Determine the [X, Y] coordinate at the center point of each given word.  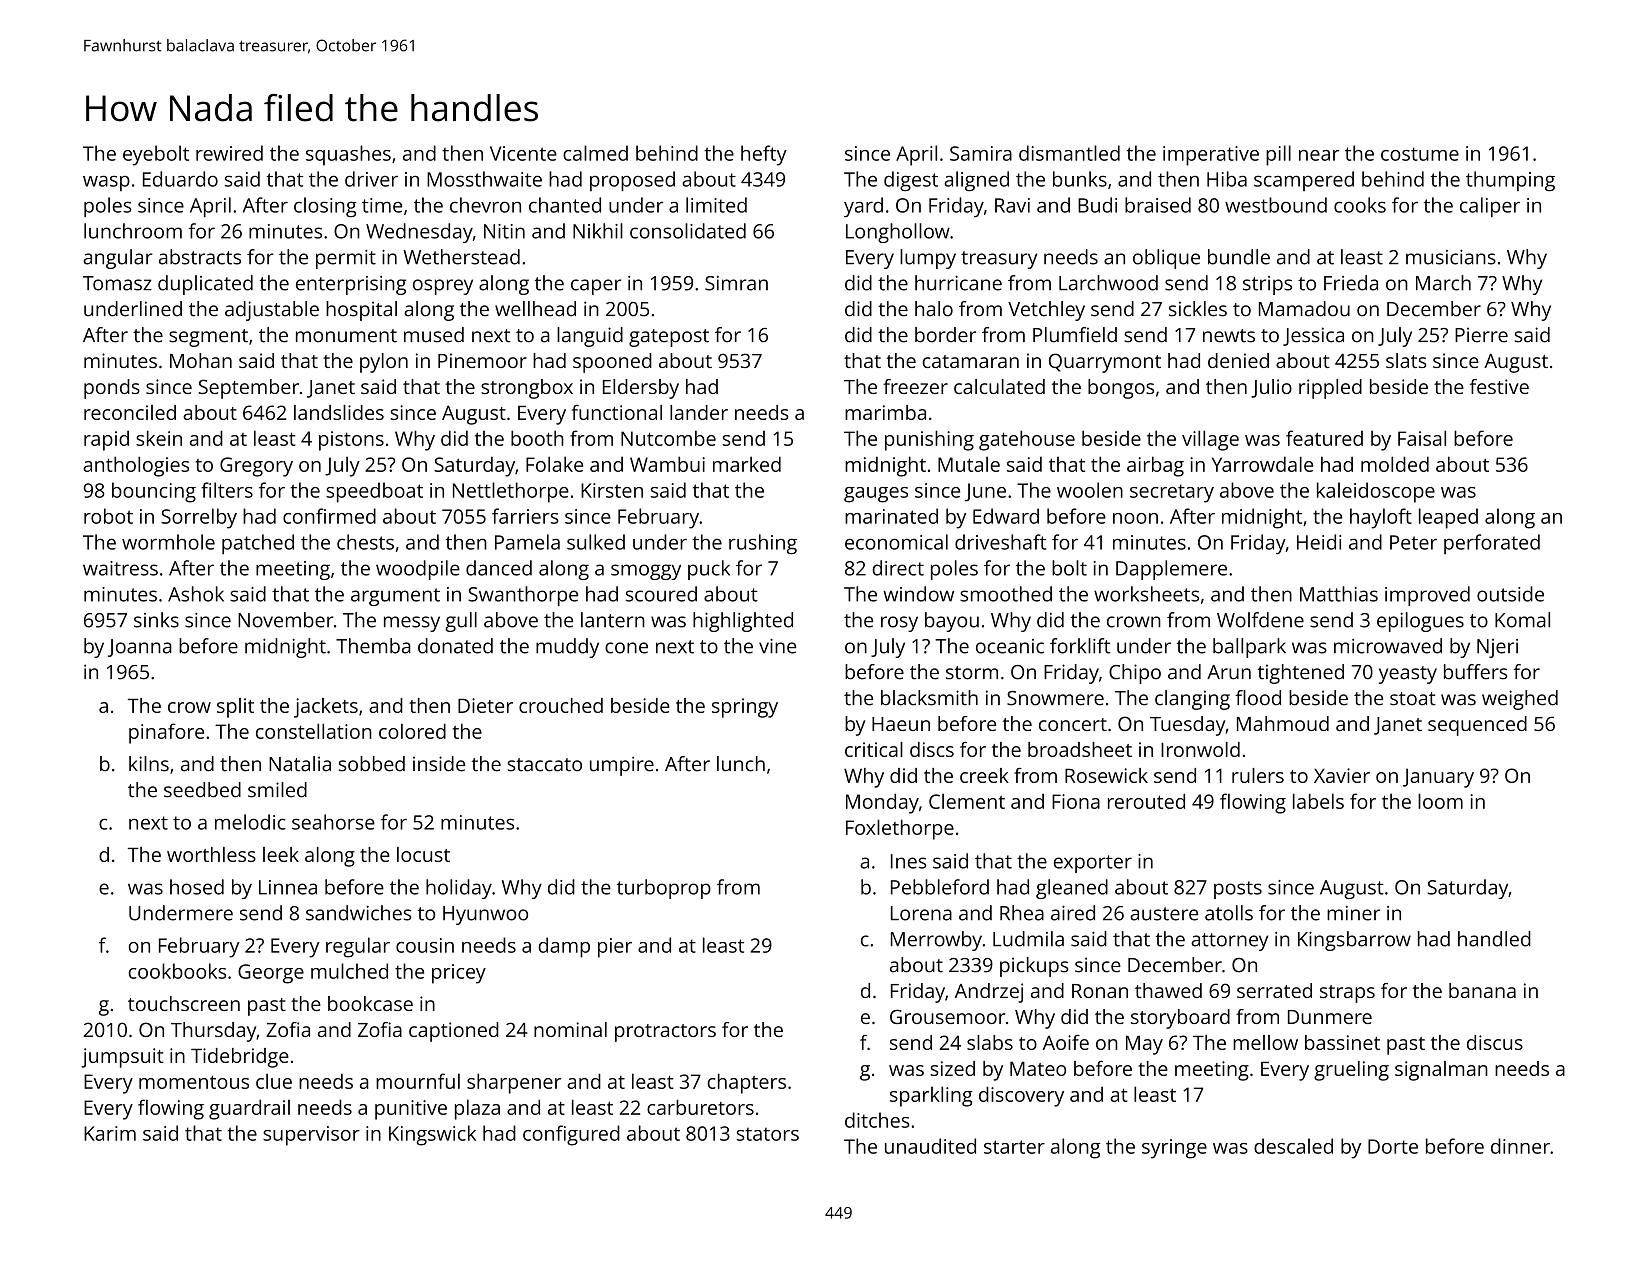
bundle [1239, 257]
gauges [876, 495]
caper [596, 287]
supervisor [311, 1136]
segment [208, 338]
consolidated [688, 231]
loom [1440, 801]
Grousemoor [948, 1016]
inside [439, 764]
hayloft [1381, 518]
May [1144, 1045]
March [1443, 283]
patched [258, 544]
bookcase [370, 1003]
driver [371, 179]
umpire [622, 766]
